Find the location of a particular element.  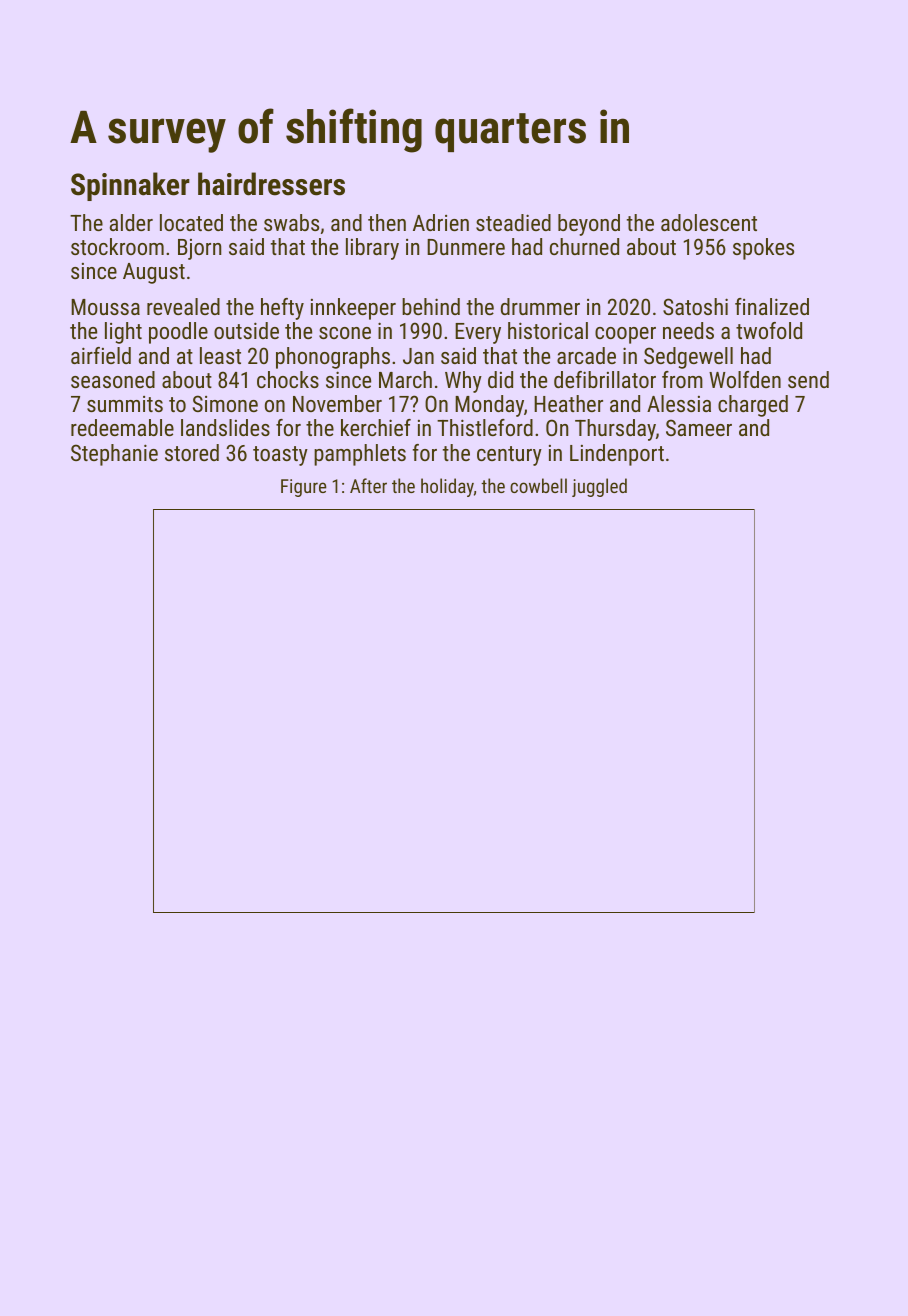

Spinnaker is located at coordinates (130, 186).
